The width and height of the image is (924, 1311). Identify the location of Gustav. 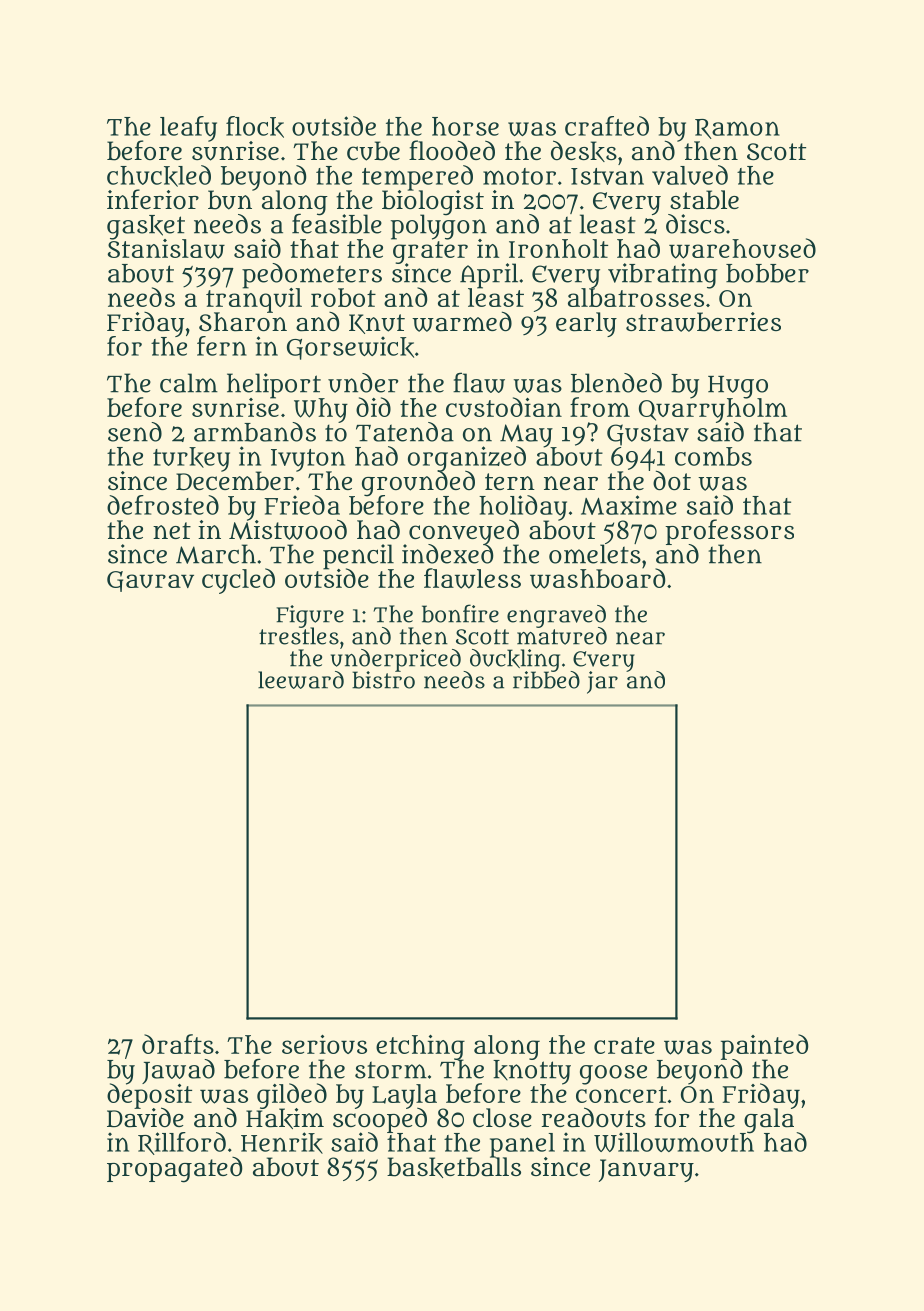
(648, 435).
